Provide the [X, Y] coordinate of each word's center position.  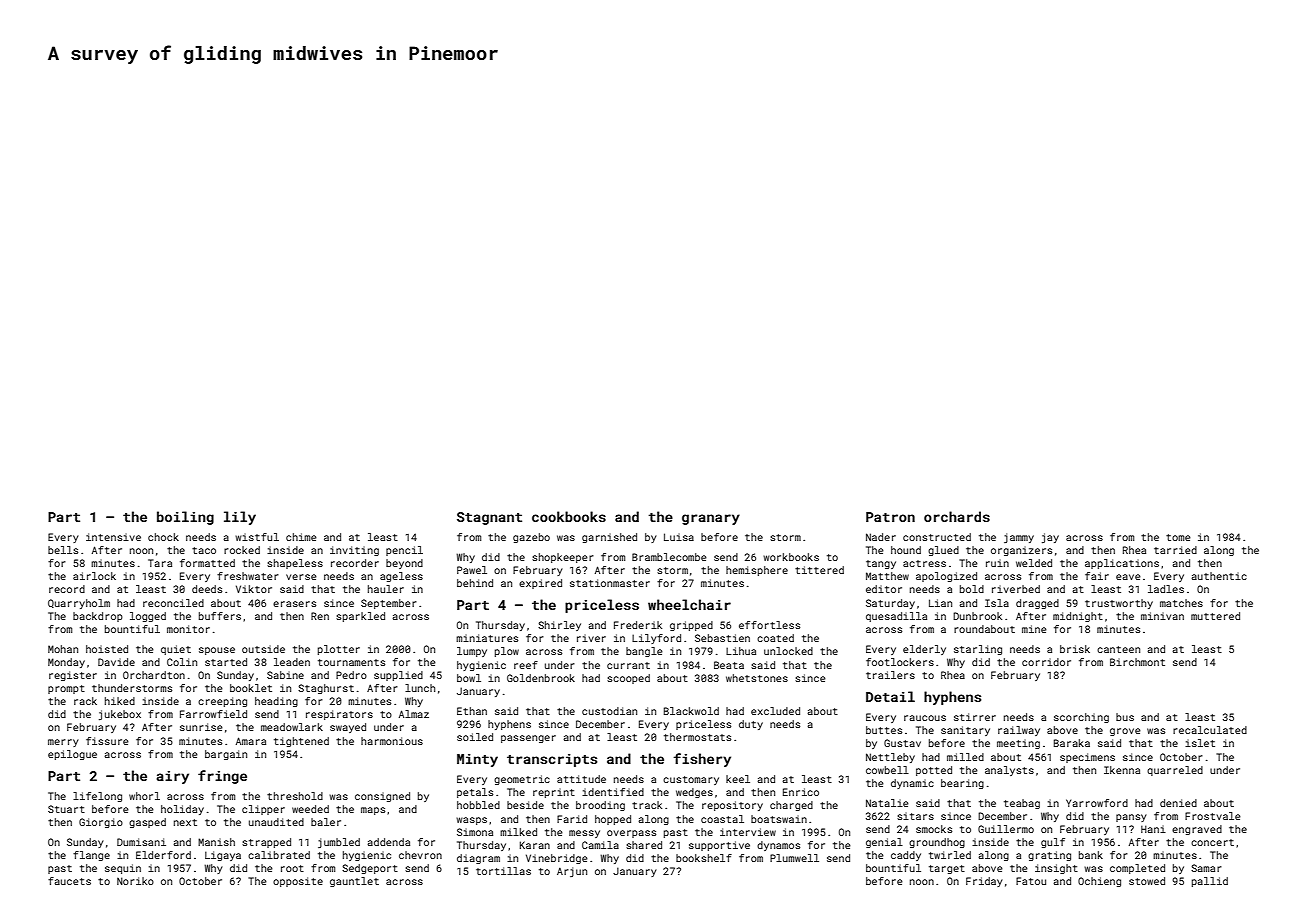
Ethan [472, 711]
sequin [123, 869]
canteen [1118, 649]
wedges [694, 793]
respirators [339, 715]
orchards [957, 516]
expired [540, 584]
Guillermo [1006, 829]
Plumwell [794, 858]
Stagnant [489, 518]
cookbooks [569, 516]
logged [148, 617]
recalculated [1210, 730]
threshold [295, 796]
